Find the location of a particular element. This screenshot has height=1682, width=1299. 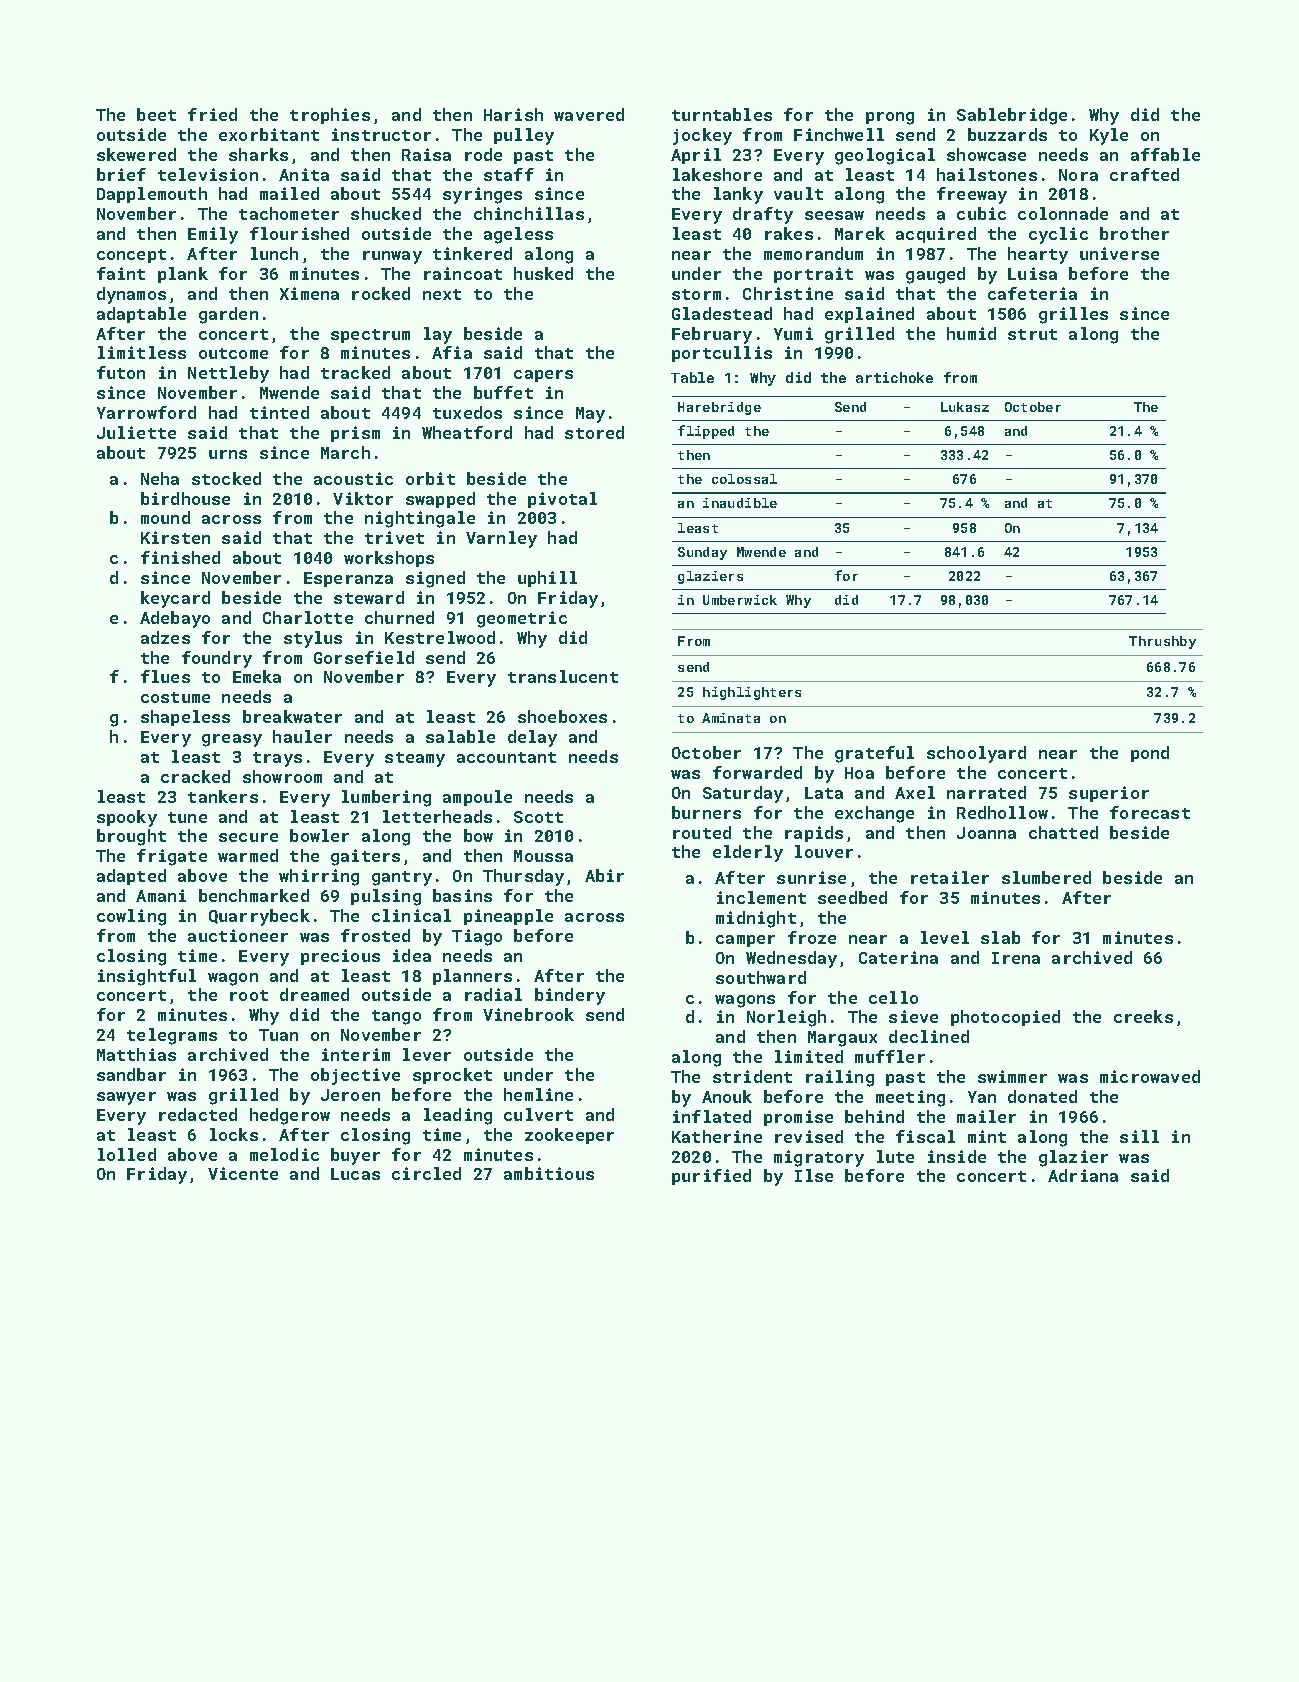

Adebayo is located at coordinates (175, 619).
